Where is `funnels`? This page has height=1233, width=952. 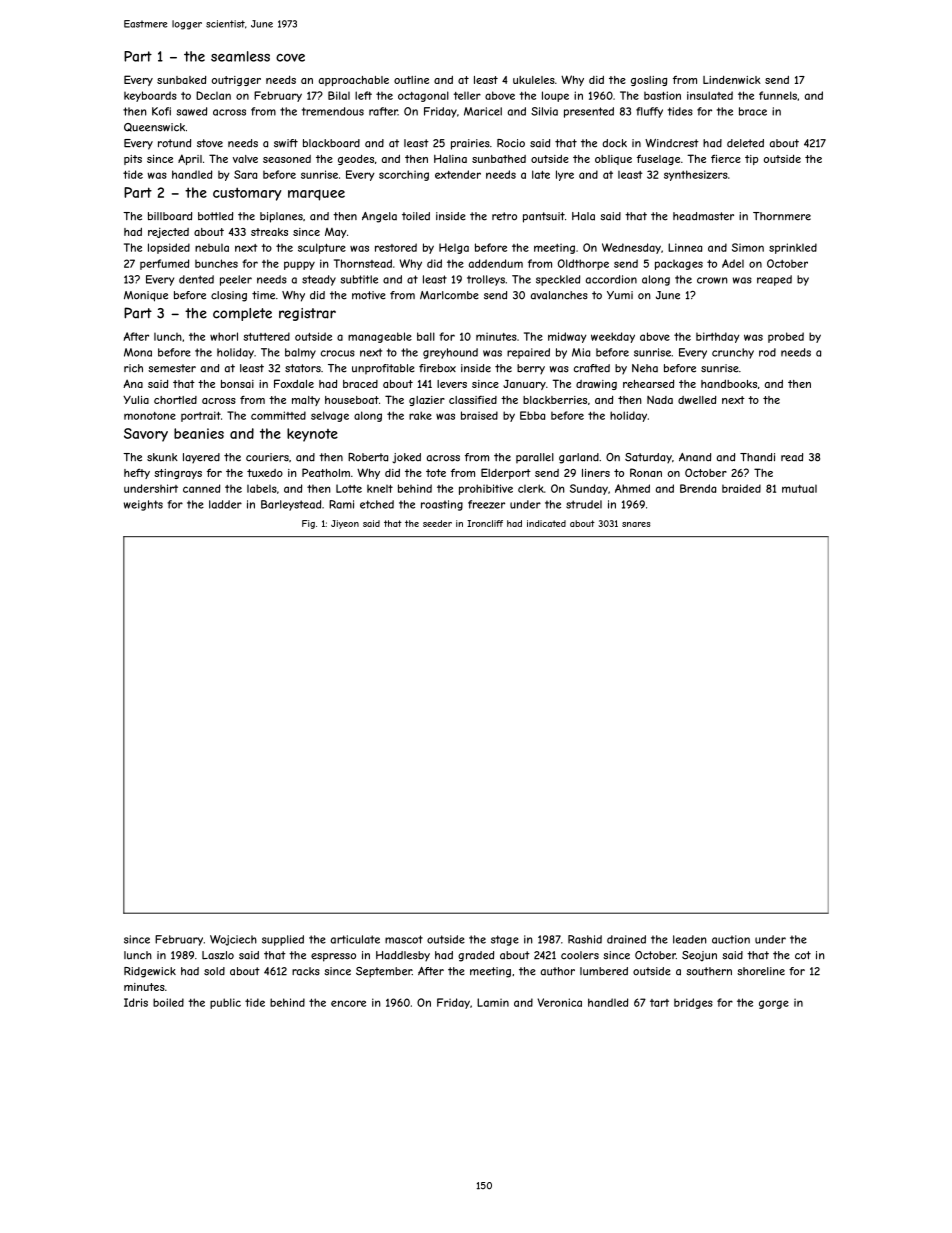
funnels is located at coordinates (778, 95).
